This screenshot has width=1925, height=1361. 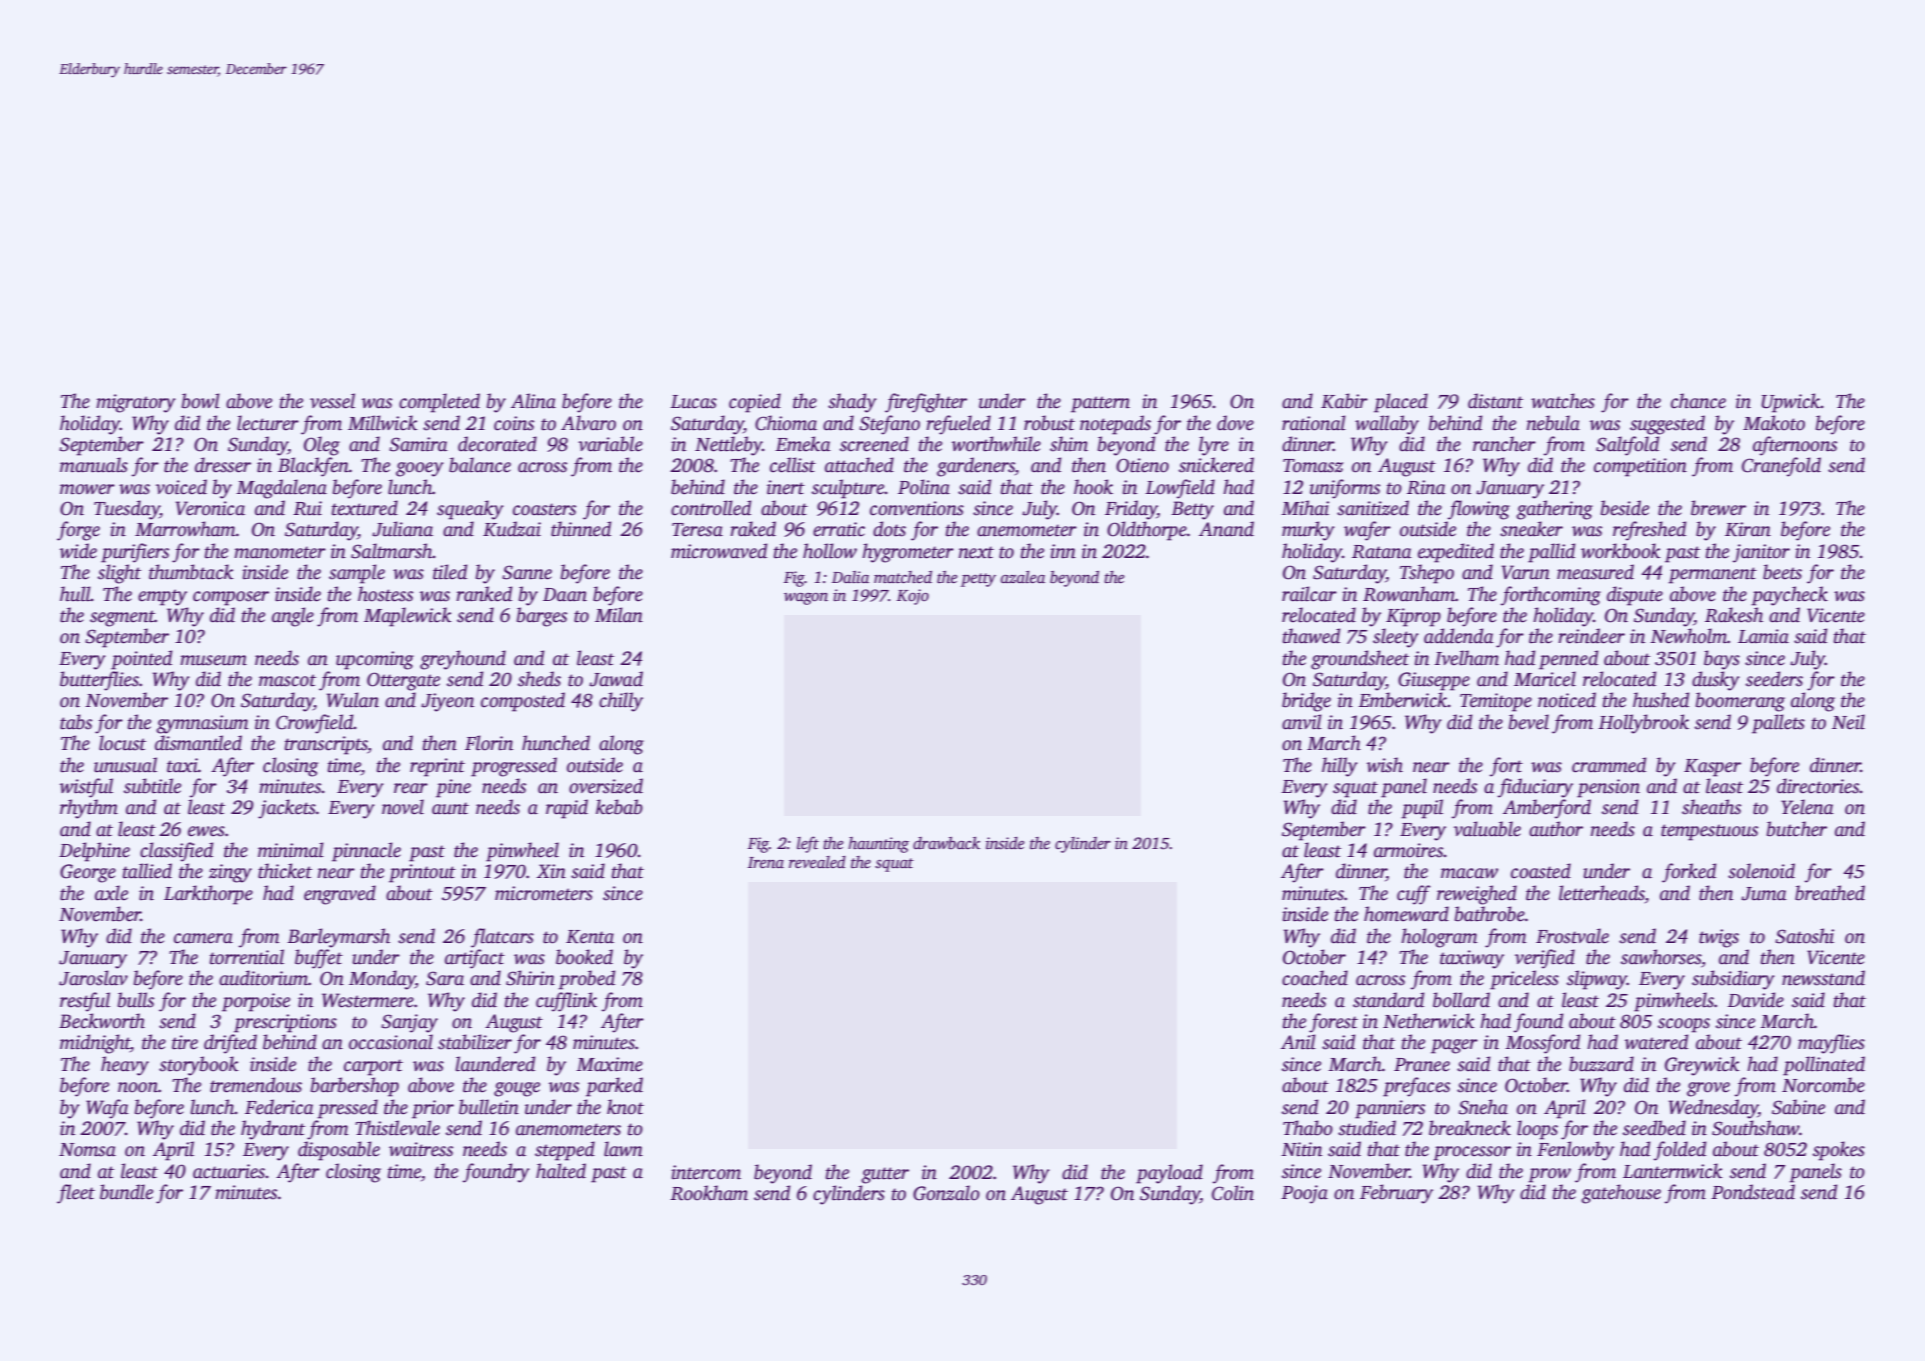 What do you see at coordinates (1781, 467) in the screenshot?
I see `Cranefold` at bounding box center [1781, 467].
